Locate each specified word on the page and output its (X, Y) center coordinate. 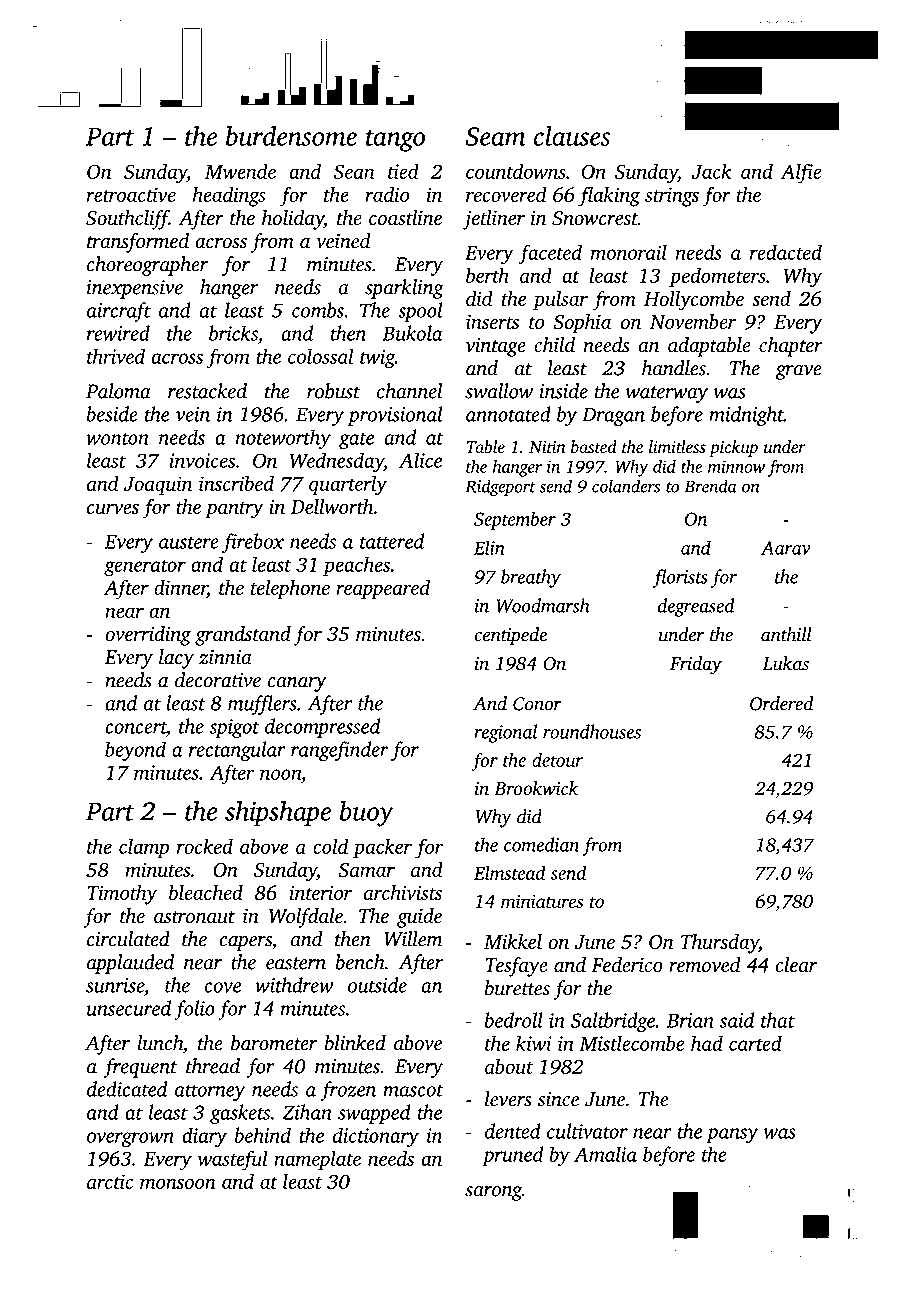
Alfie (801, 173)
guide (419, 918)
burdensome (291, 136)
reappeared (383, 589)
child (554, 345)
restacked (207, 391)
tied (403, 171)
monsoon (178, 1183)
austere (189, 542)
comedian (541, 844)
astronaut (194, 917)
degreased (696, 607)
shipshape (278, 814)
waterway (667, 394)
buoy (367, 814)
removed (705, 965)
